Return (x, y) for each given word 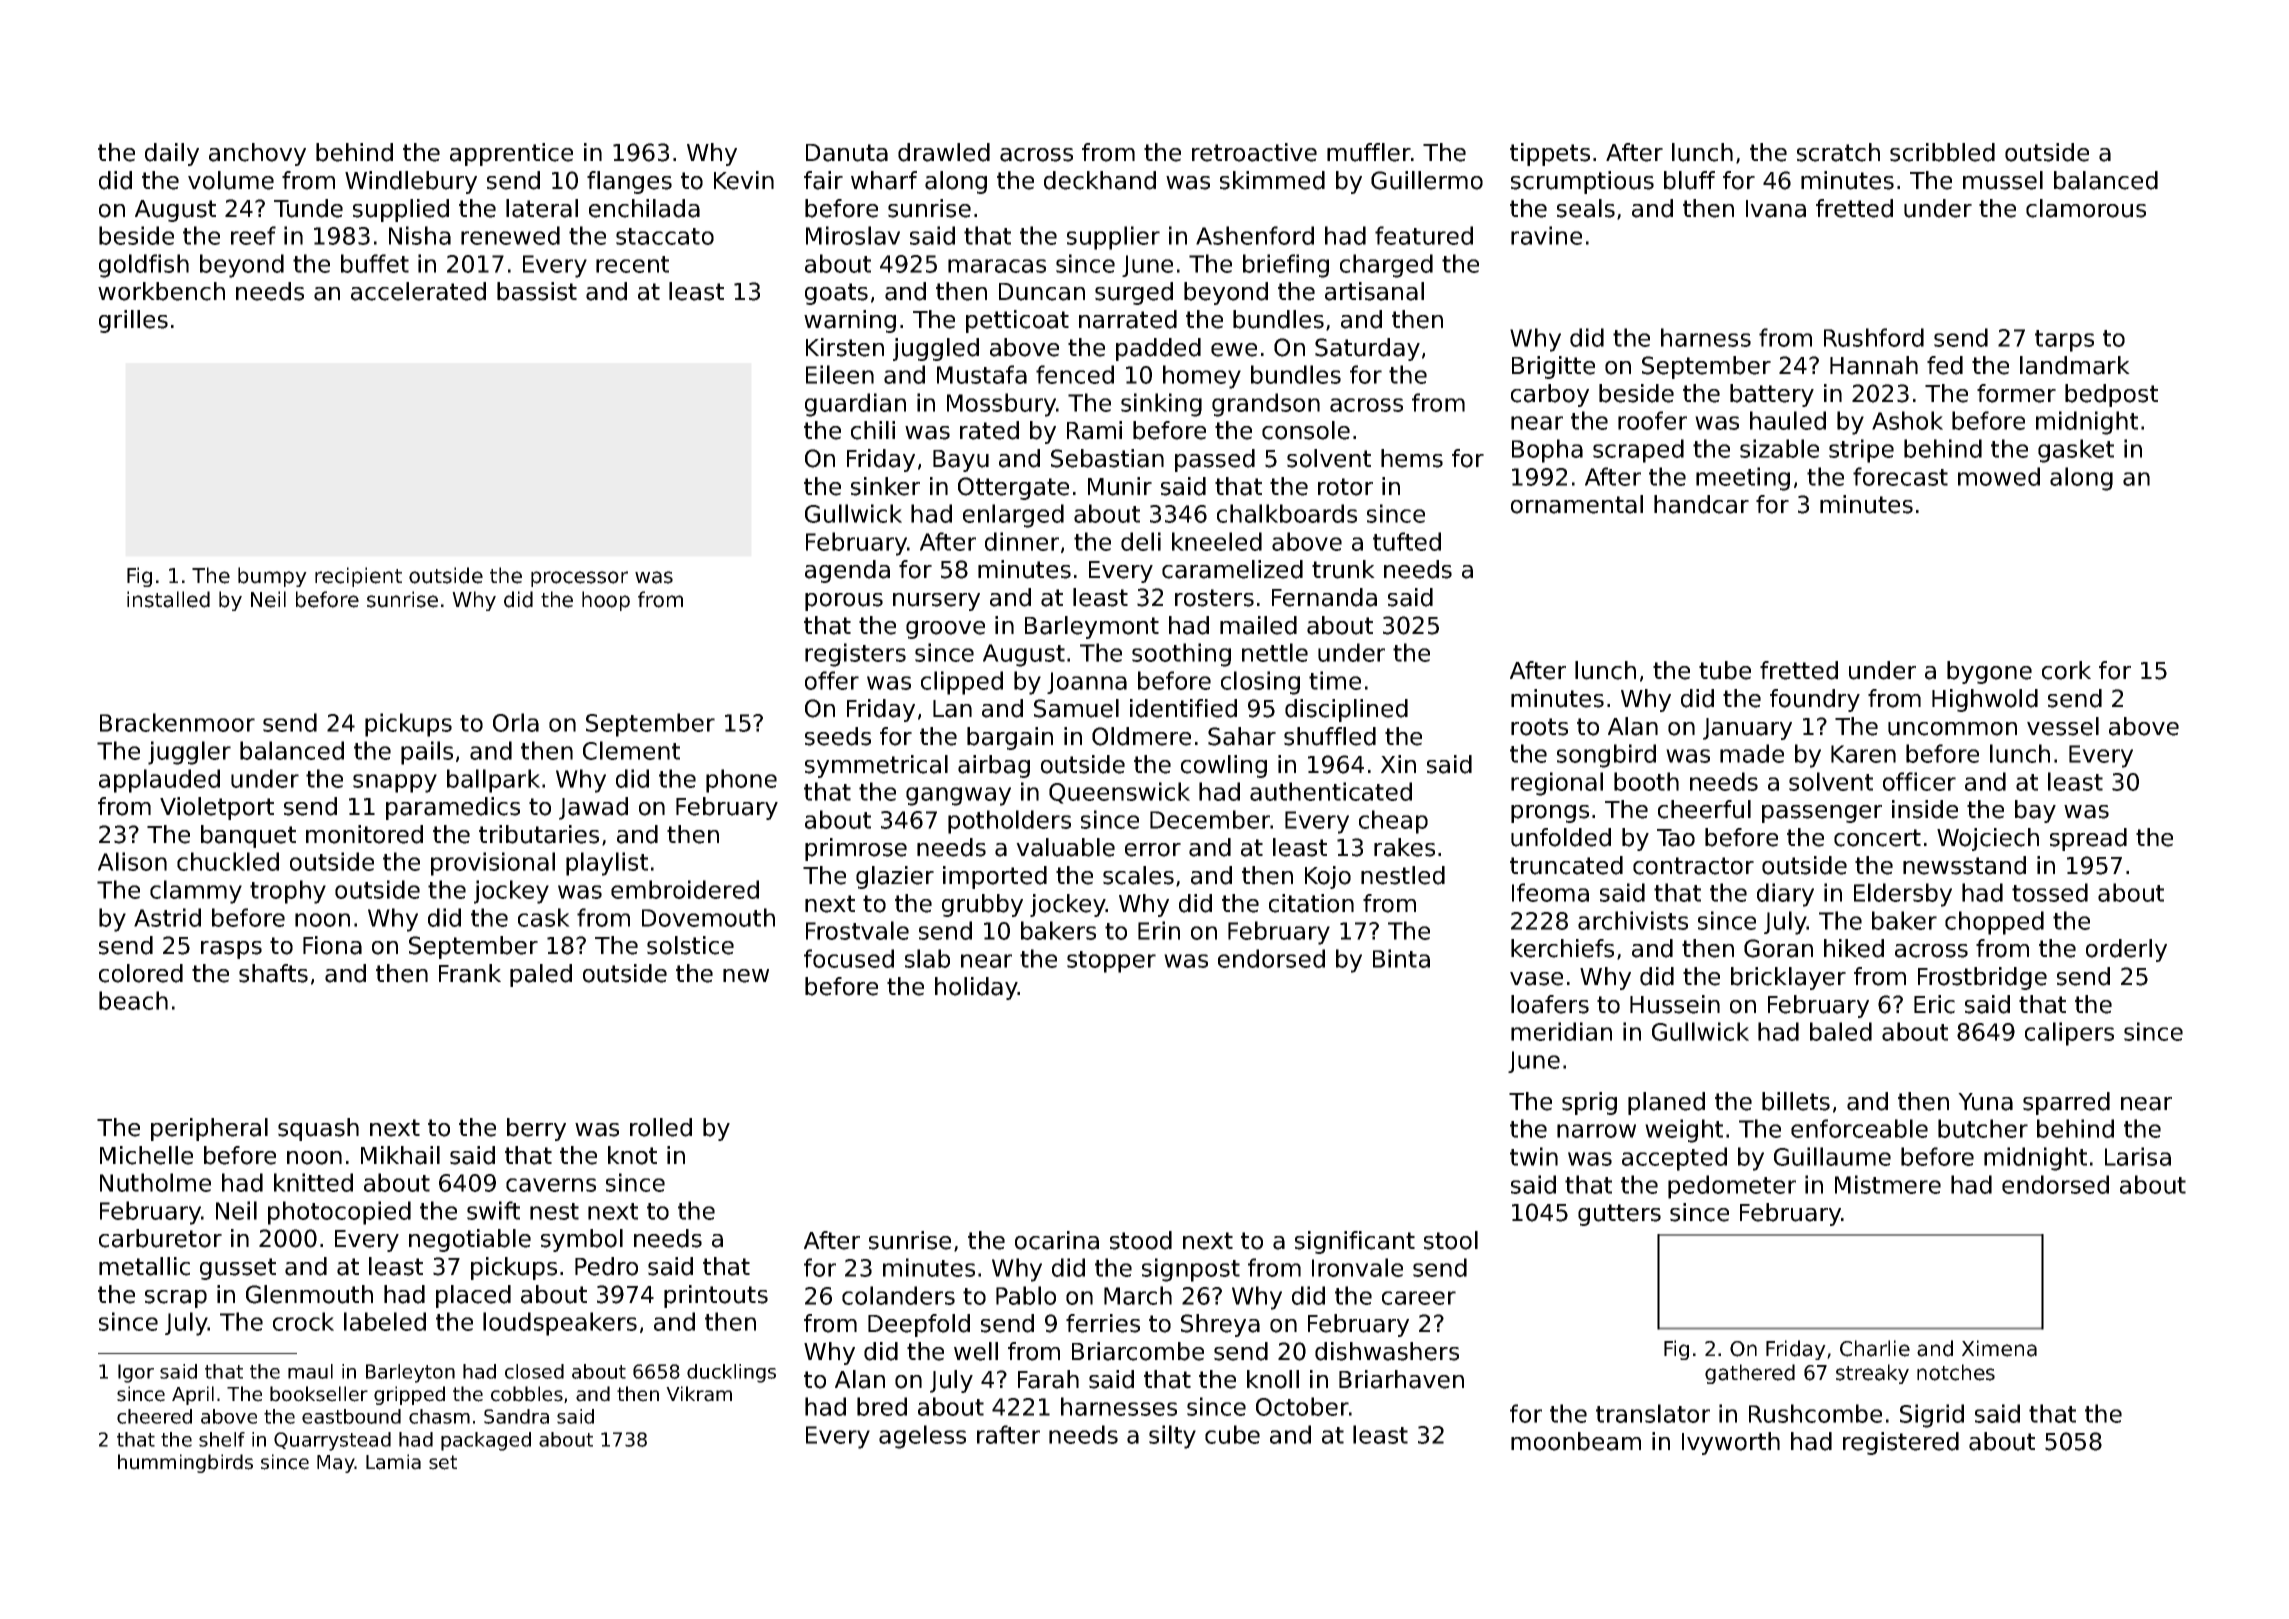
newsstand (1964, 865)
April (193, 1395)
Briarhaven (1401, 1379)
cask (544, 917)
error (1153, 850)
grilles (133, 321)
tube (1725, 670)
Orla (516, 722)
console (1306, 430)
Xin (1398, 764)
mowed (1999, 476)
